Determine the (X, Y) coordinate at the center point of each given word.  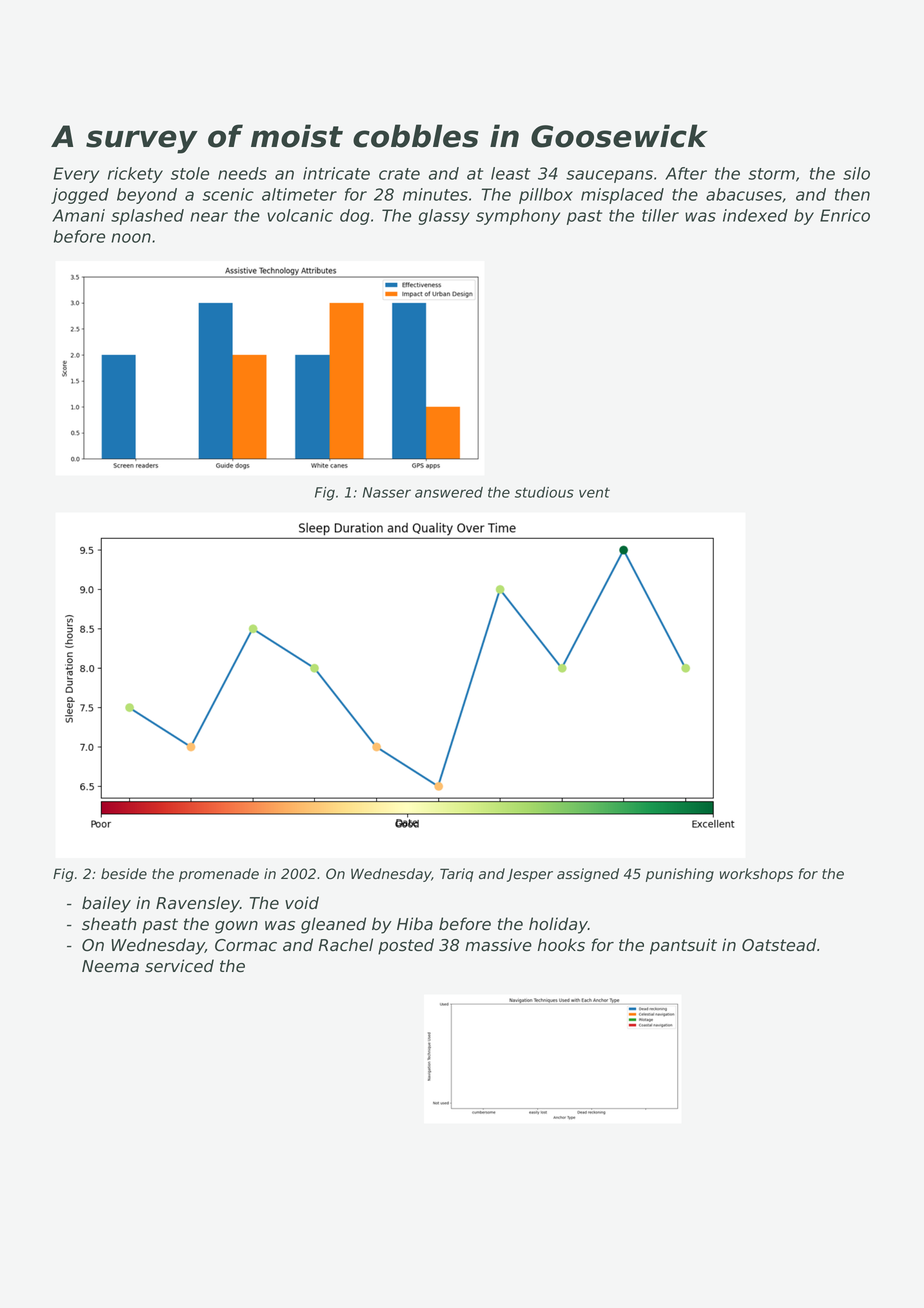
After (686, 173)
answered (449, 492)
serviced (179, 966)
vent (594, 492)
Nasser (386, 492)
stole (190, 173)
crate (399, 174)
